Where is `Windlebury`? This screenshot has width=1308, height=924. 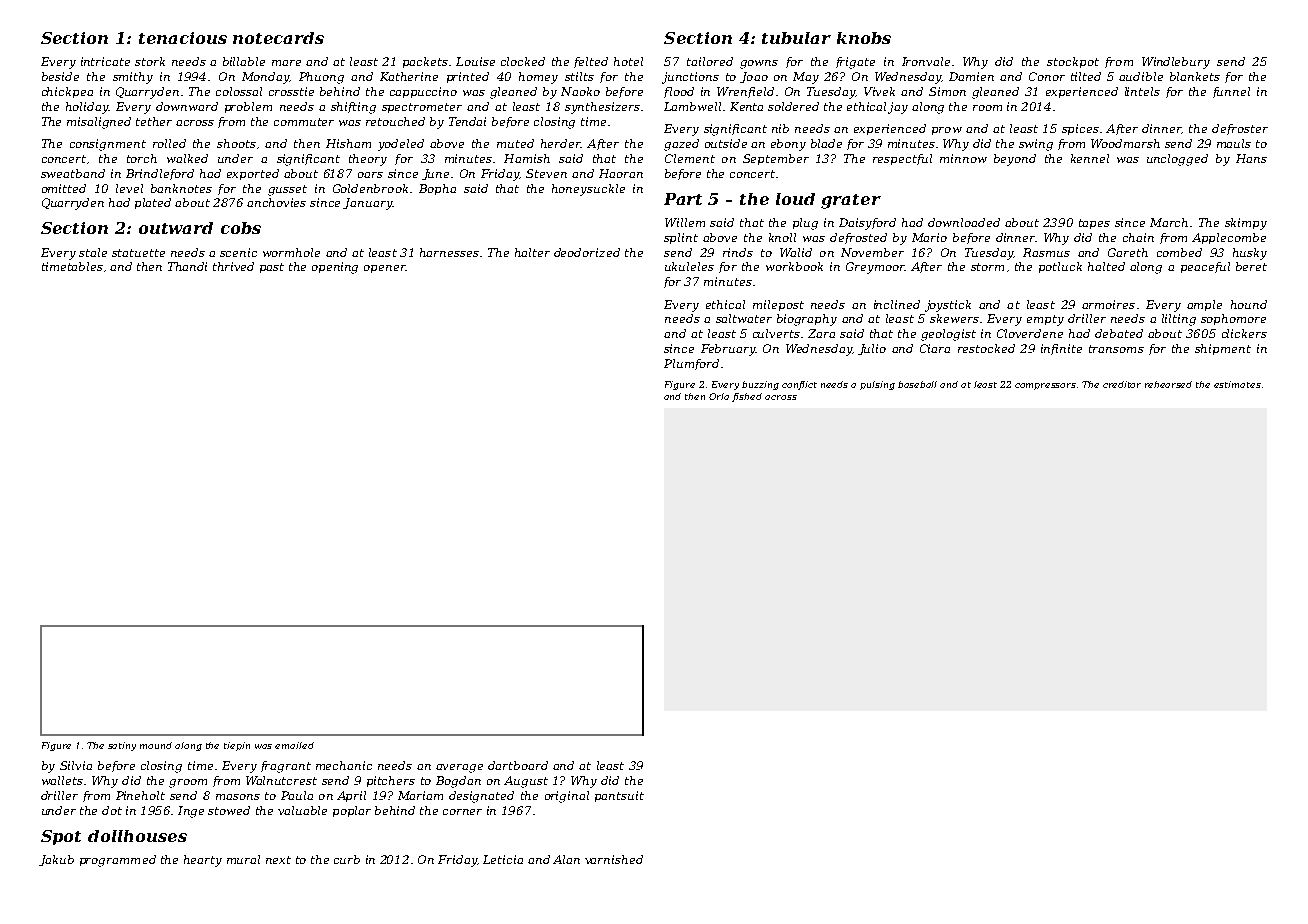
Windlebury is located at coordinates (1176, 63).
